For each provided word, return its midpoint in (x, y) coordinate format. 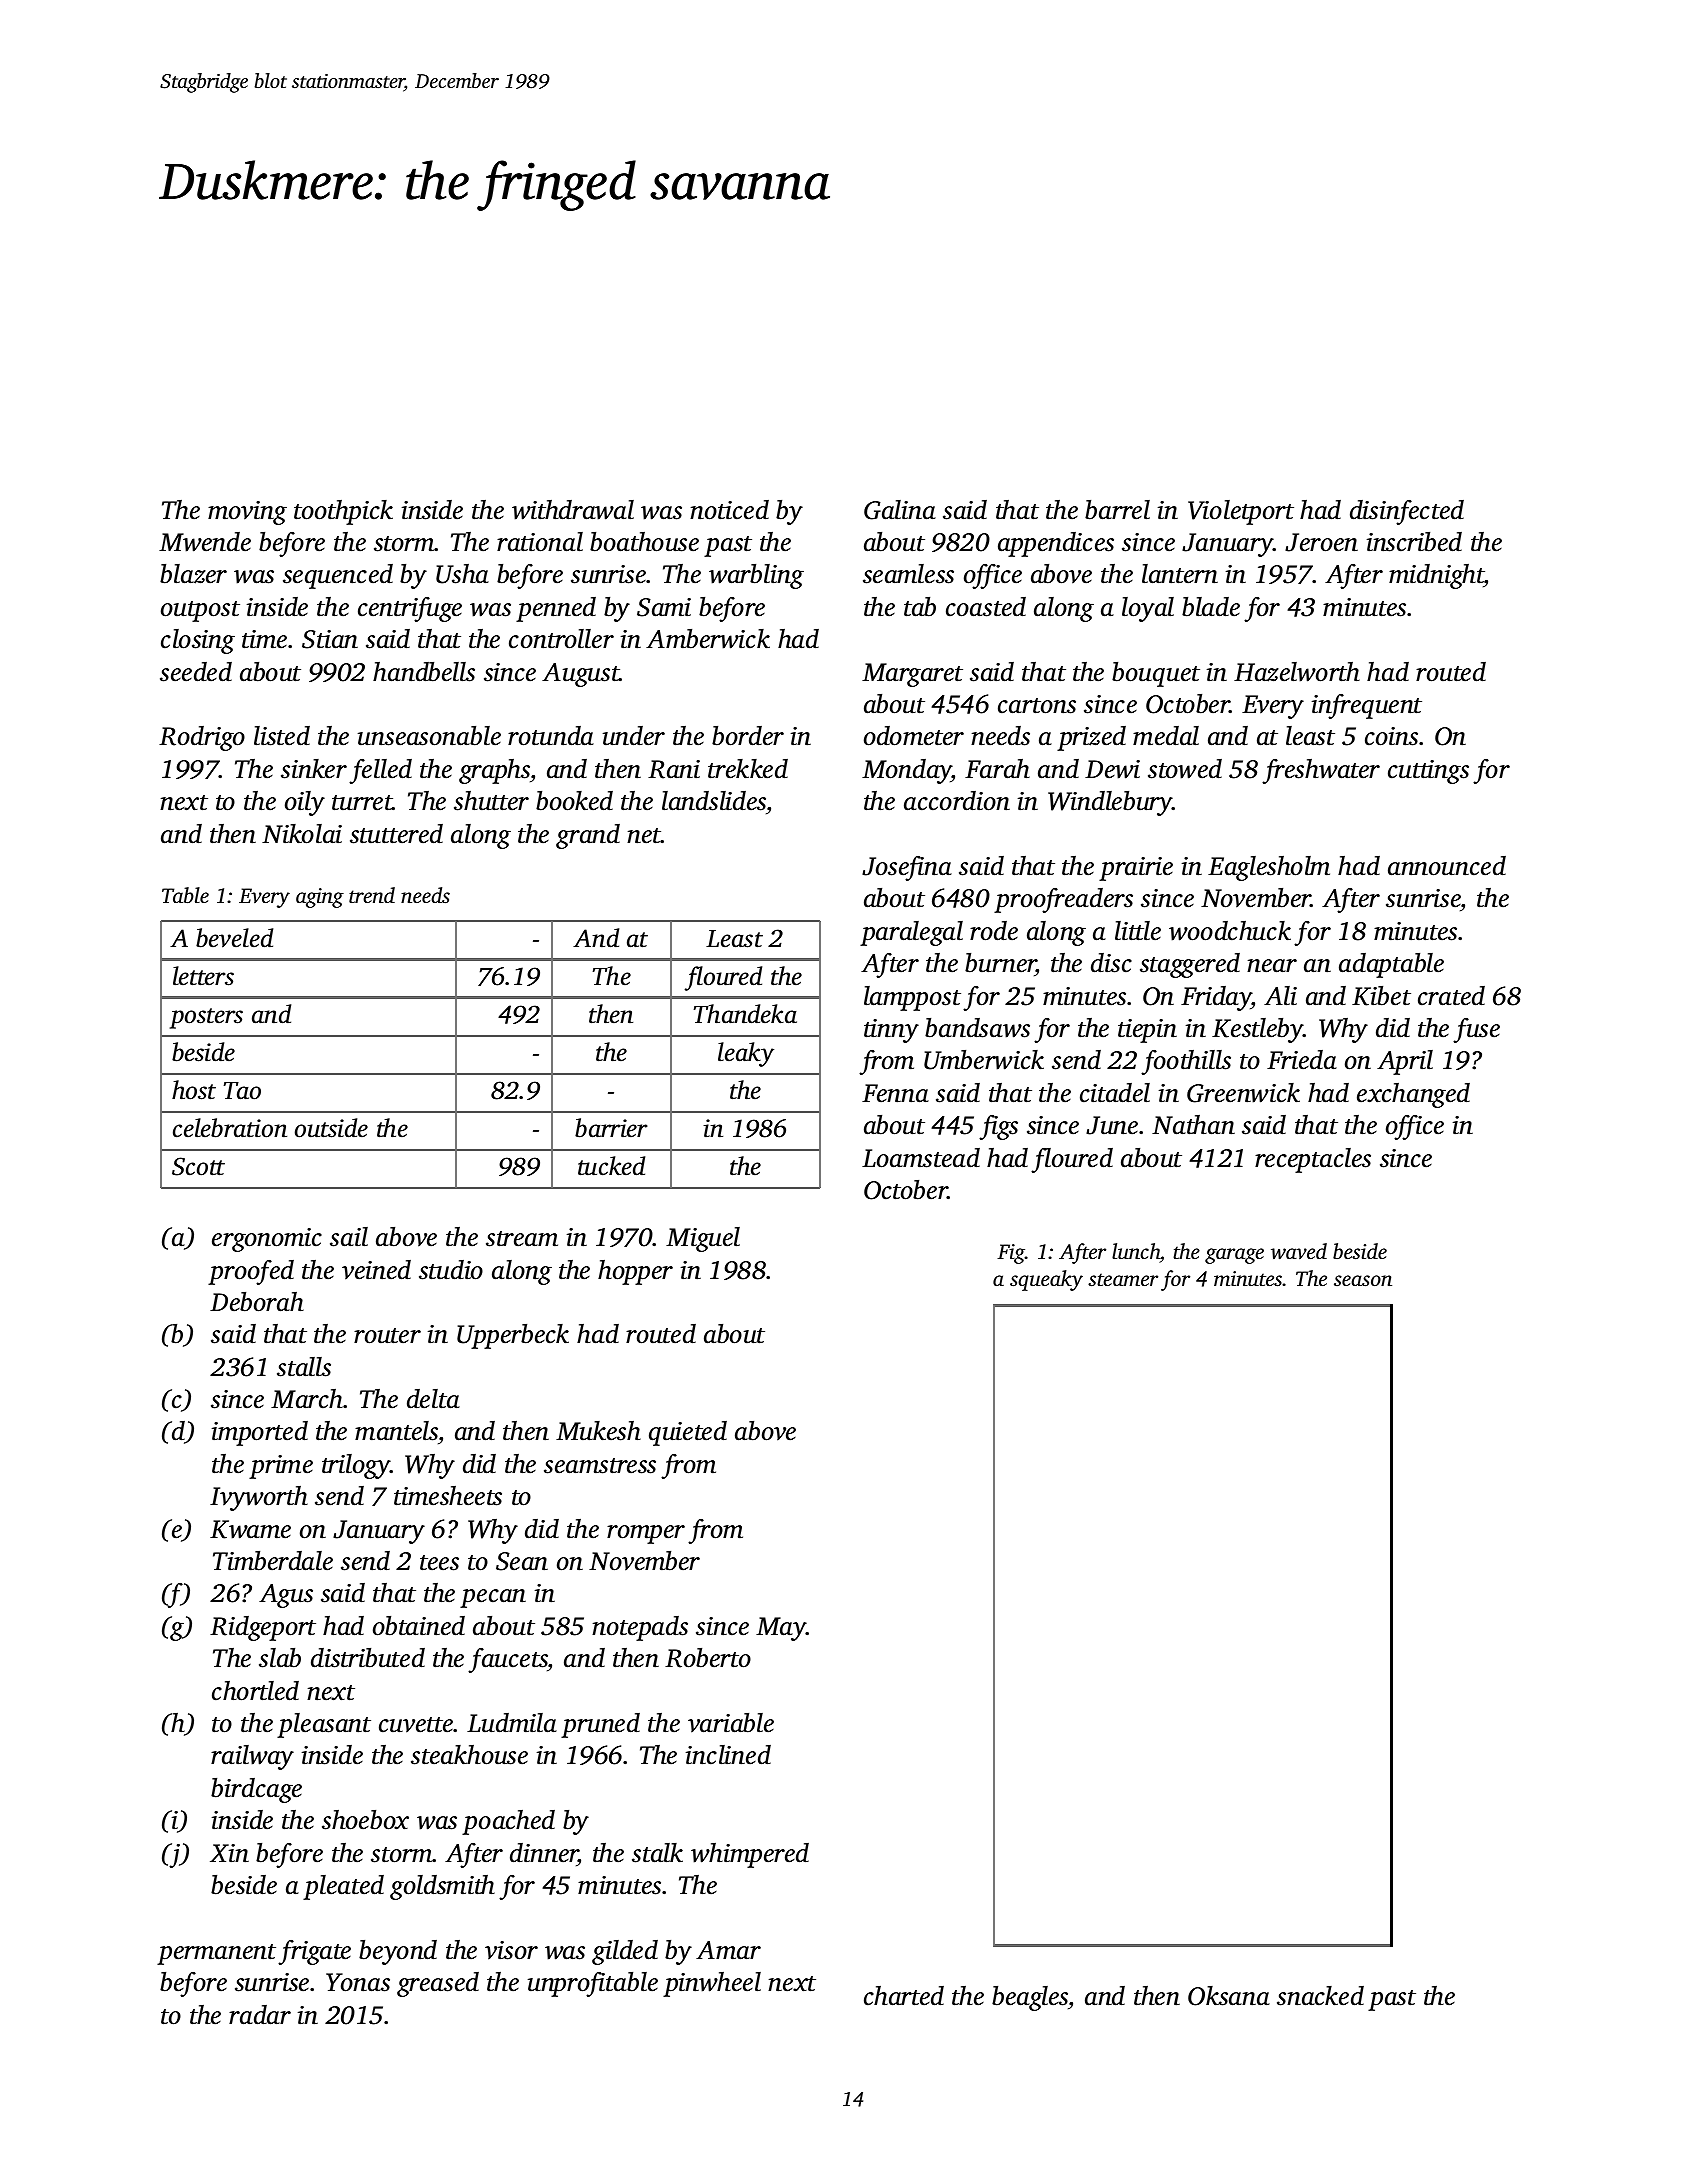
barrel (1117, 510)
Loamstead (921, 1158)
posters (206, 1018)
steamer (1123, 1279)
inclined (728, 1755)
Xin (229, 1853)
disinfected (1407, 512)
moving (247, 513)
